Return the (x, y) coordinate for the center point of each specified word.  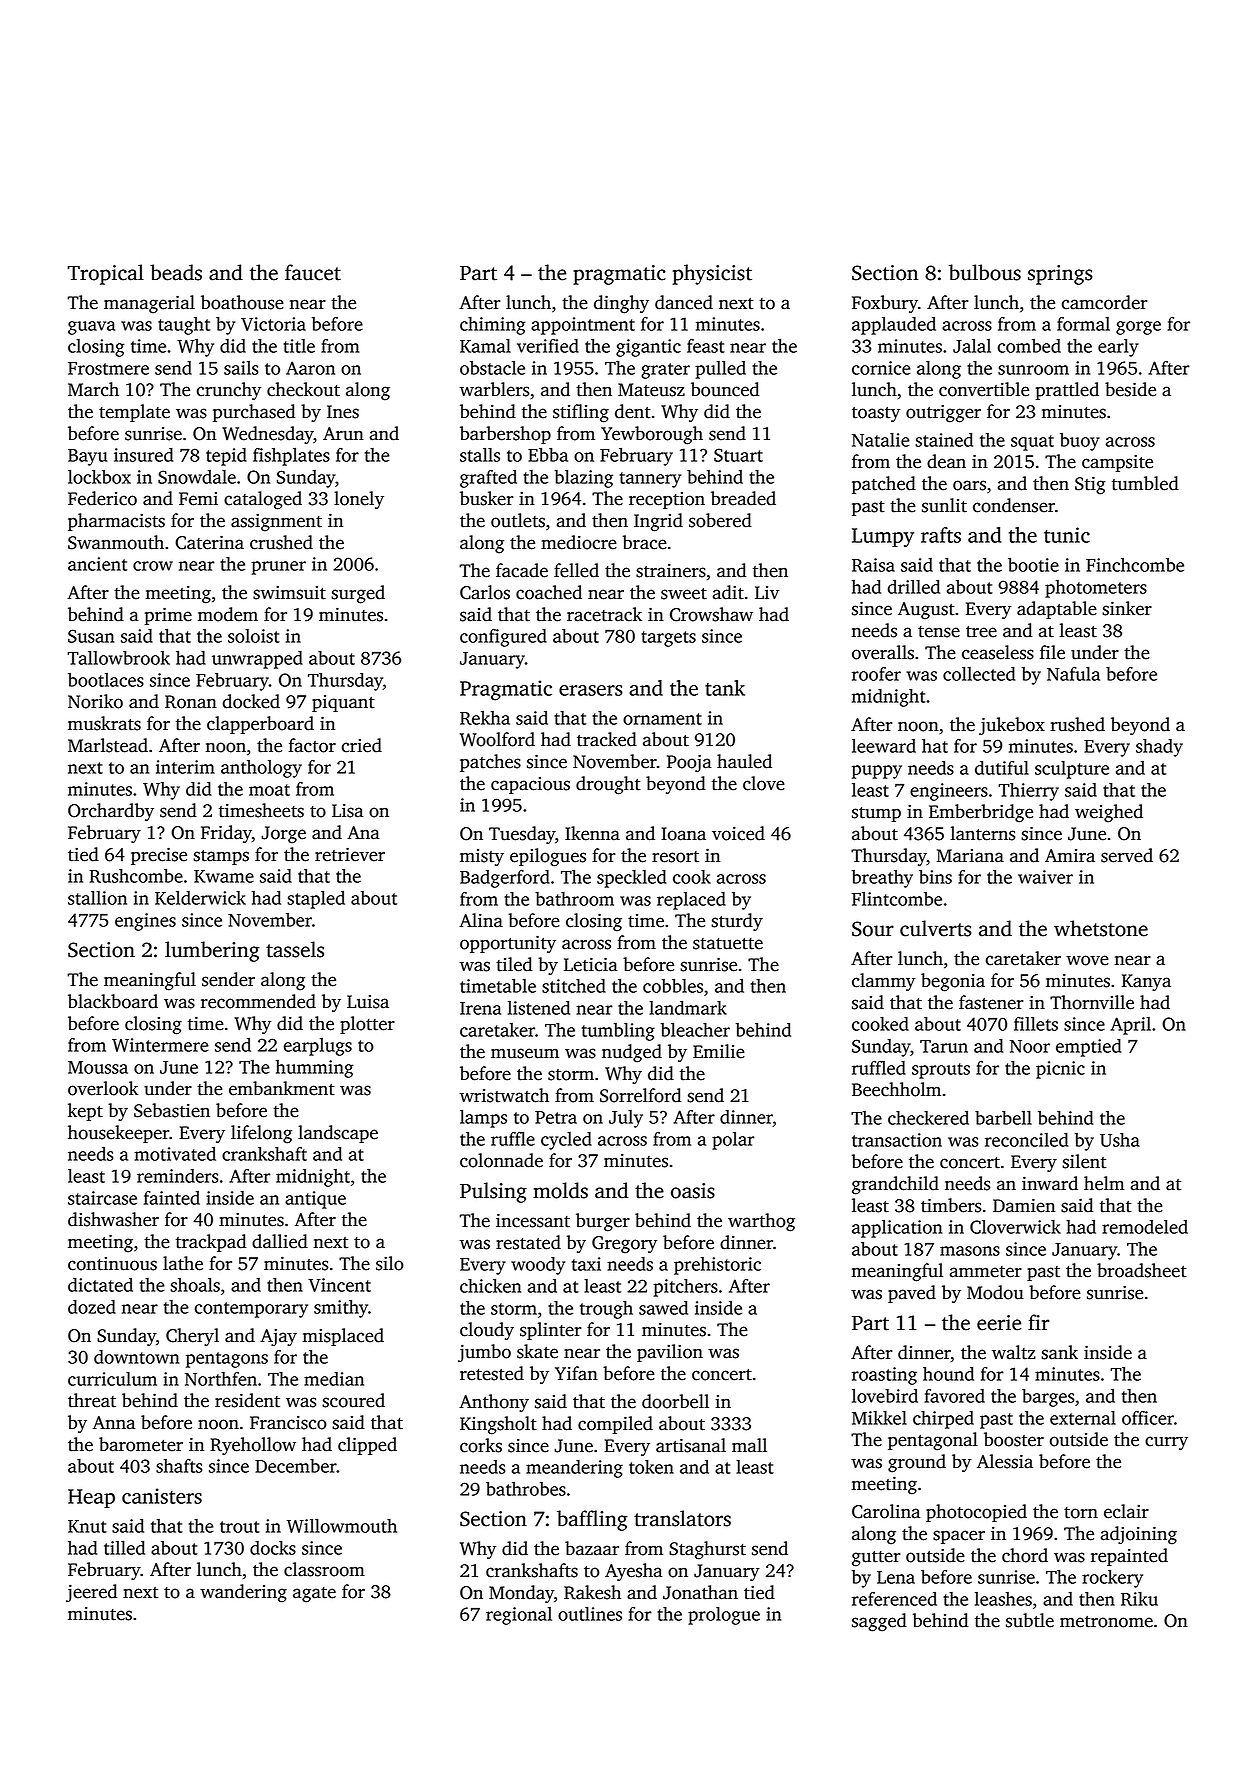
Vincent (339, 1285)
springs (1060, 275)
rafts (941, 535)
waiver (1045, 877)
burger (603, 1222)
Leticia (591, 964)
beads (176, 272)
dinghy (621, 304)
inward (1050, 1183)
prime (168, 616)
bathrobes (526, 1489)
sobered (720, 520)
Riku (1139, 1599)
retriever (350, 854)
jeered (91, 1593)
